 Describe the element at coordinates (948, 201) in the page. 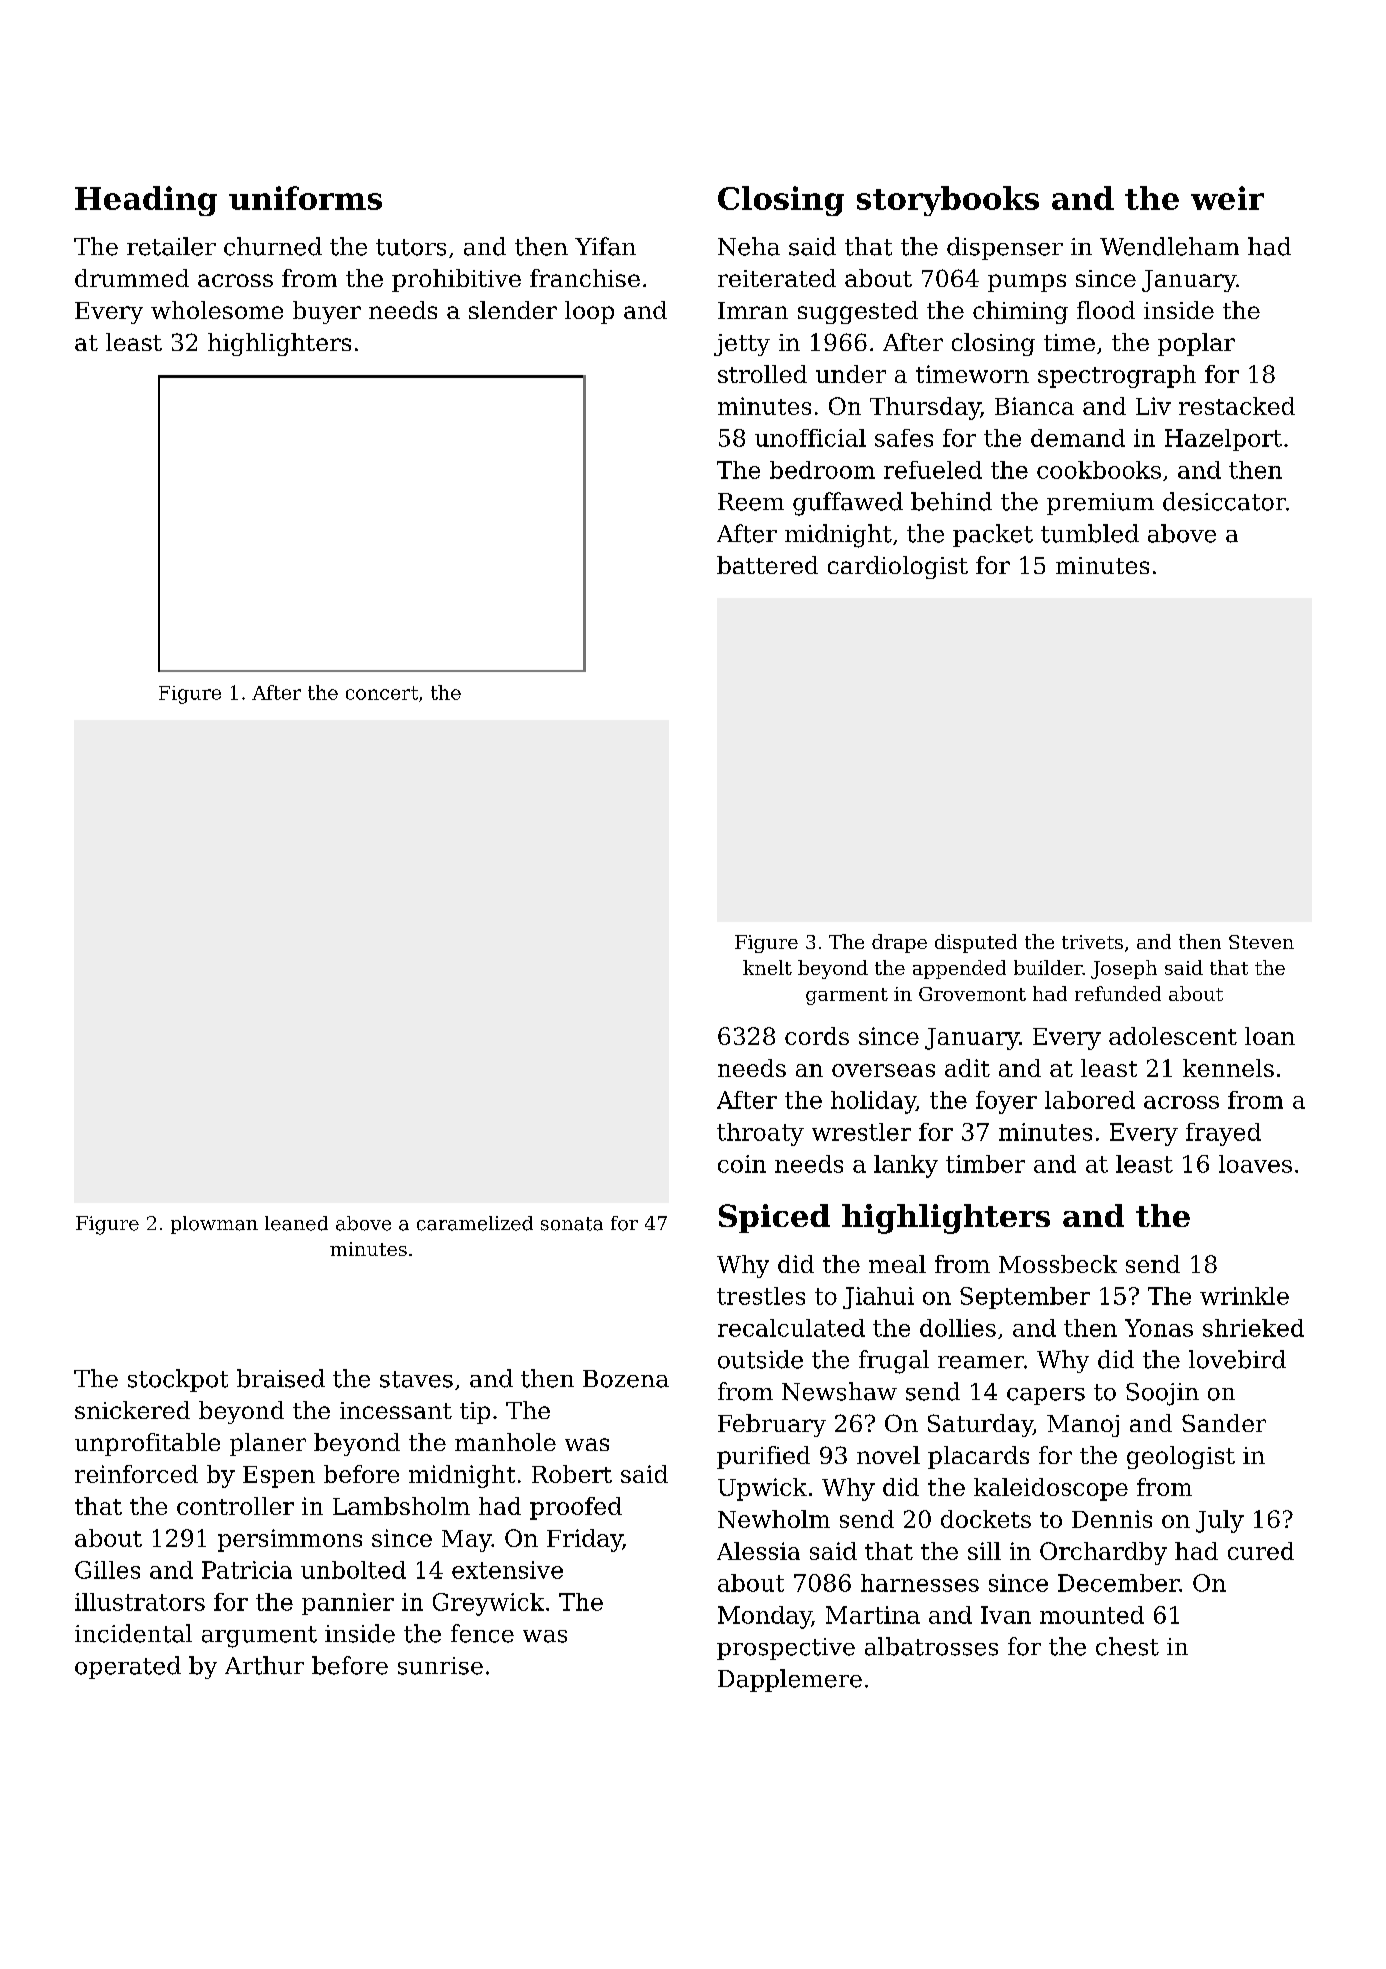

I see `storybooks` at that location.
